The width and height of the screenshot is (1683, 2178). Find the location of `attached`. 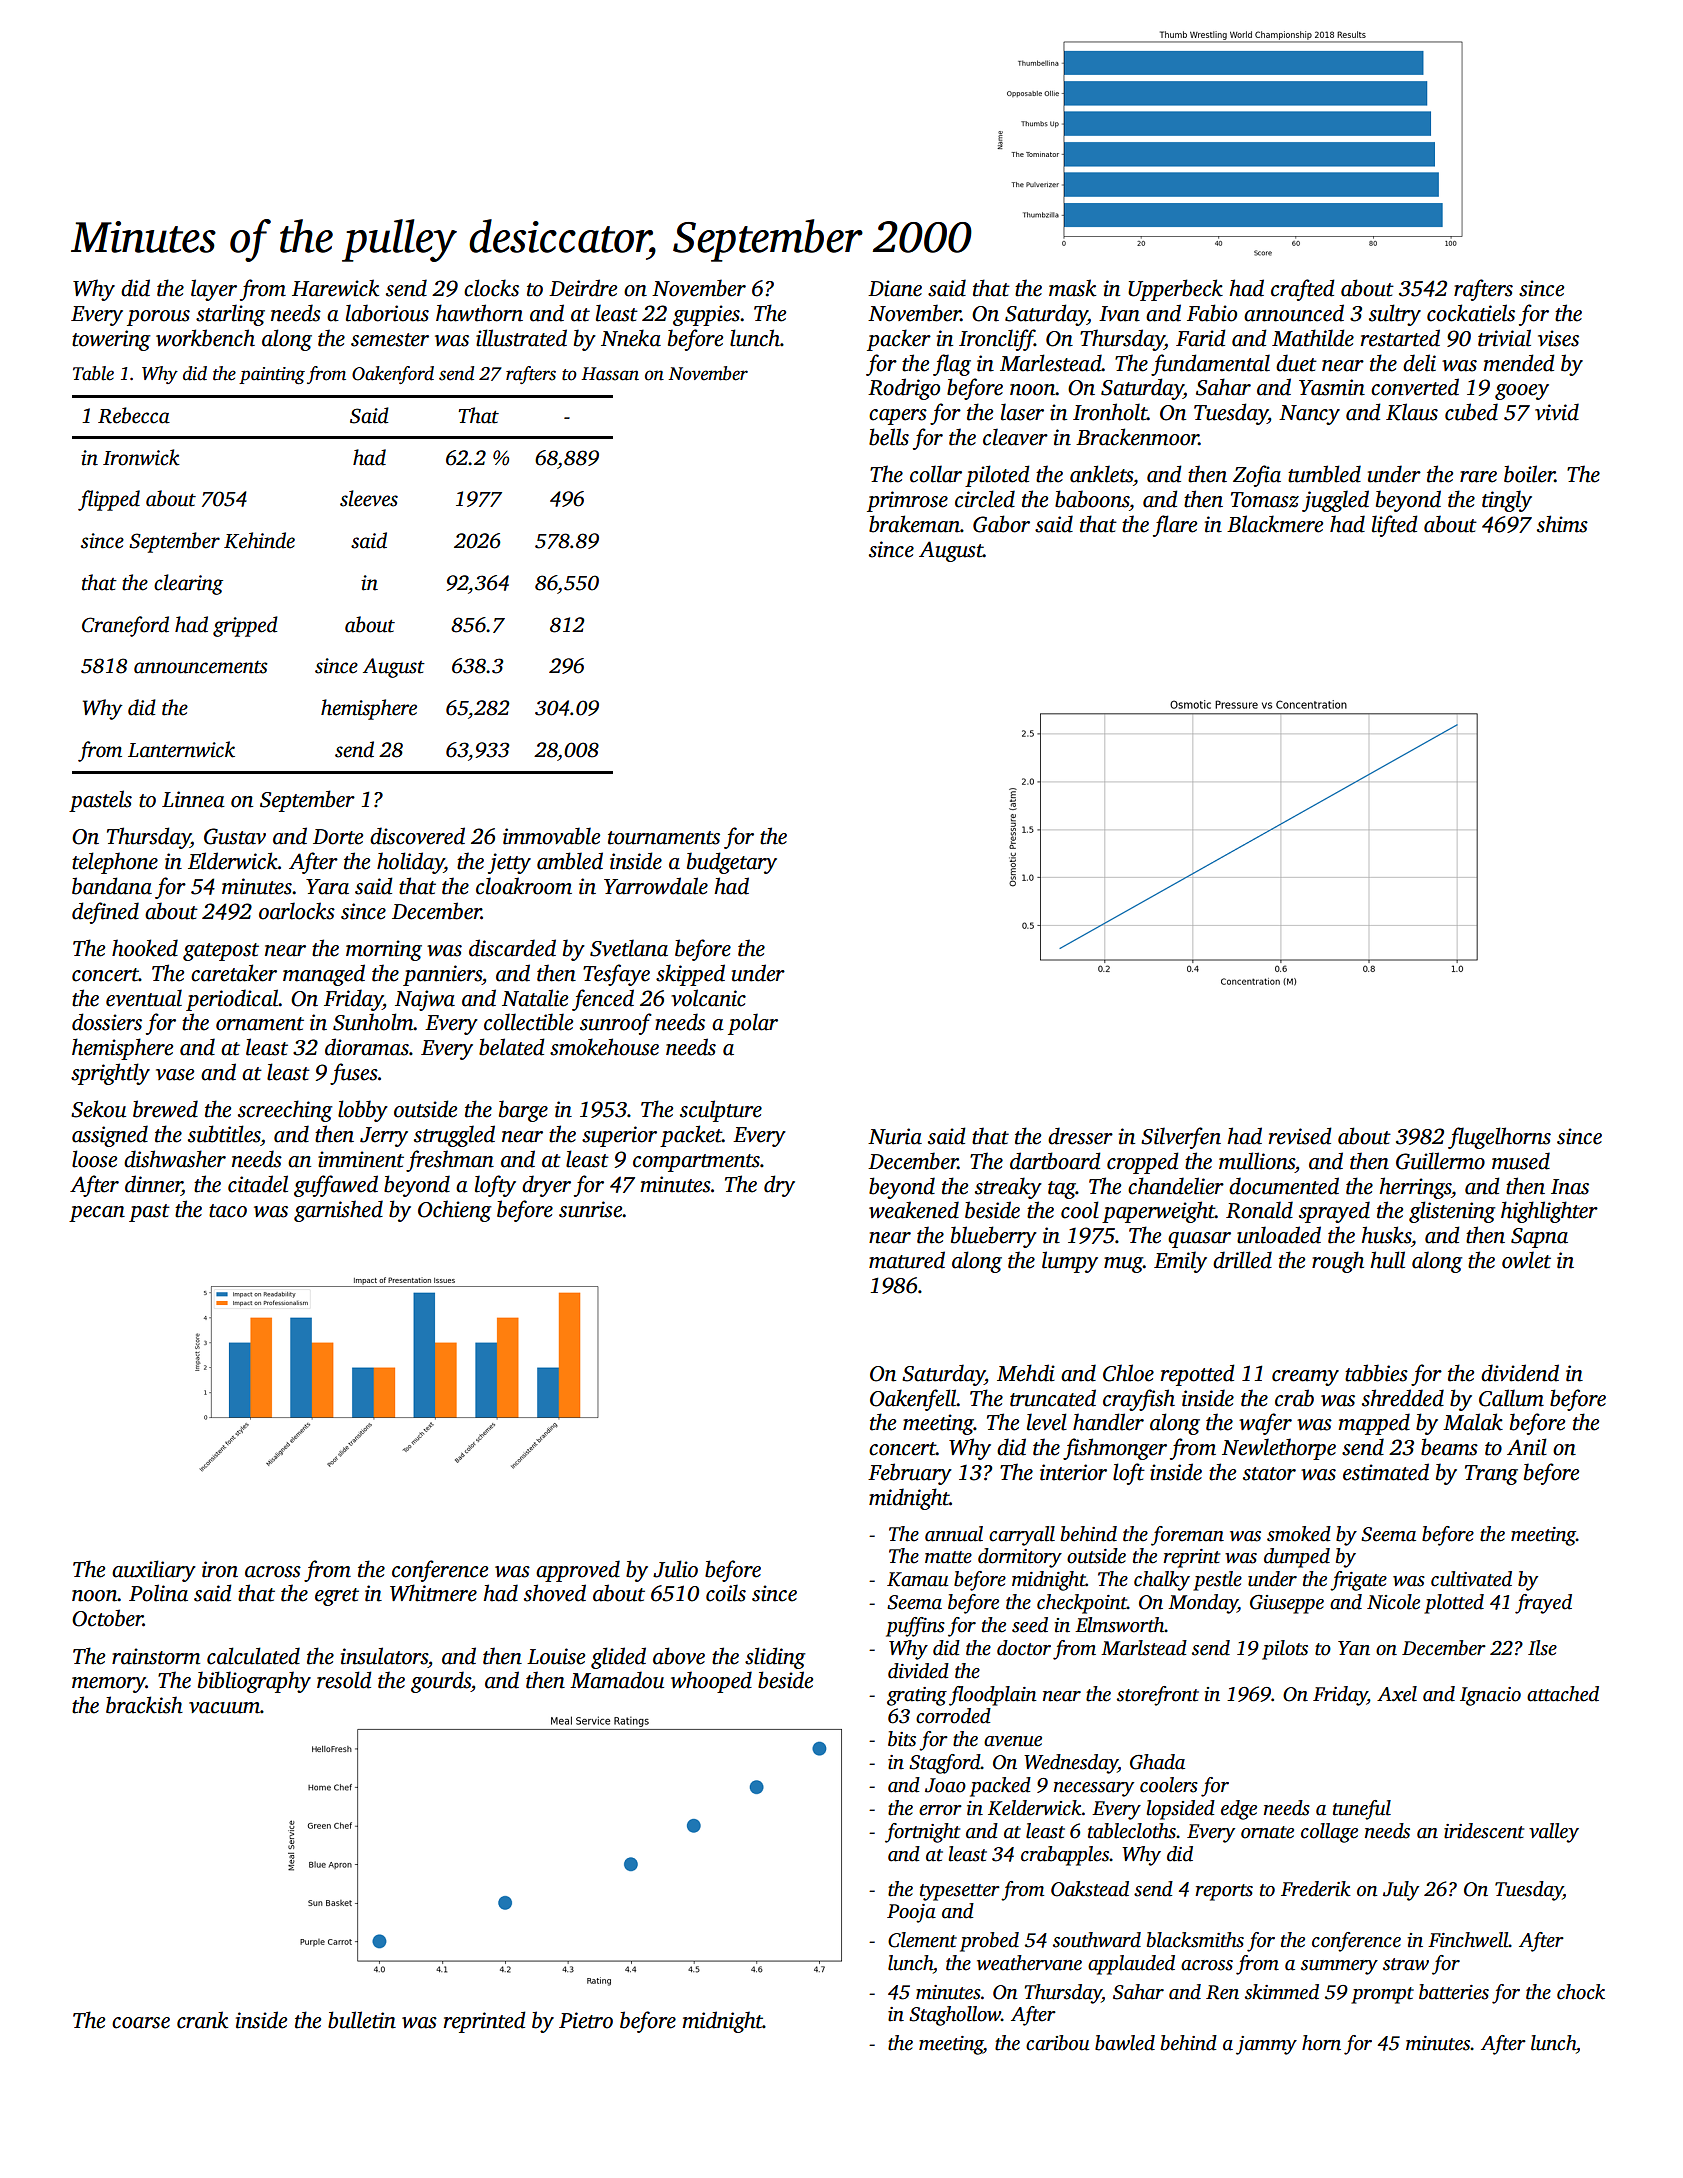

attached is located at coordinates (1563, 1694).
